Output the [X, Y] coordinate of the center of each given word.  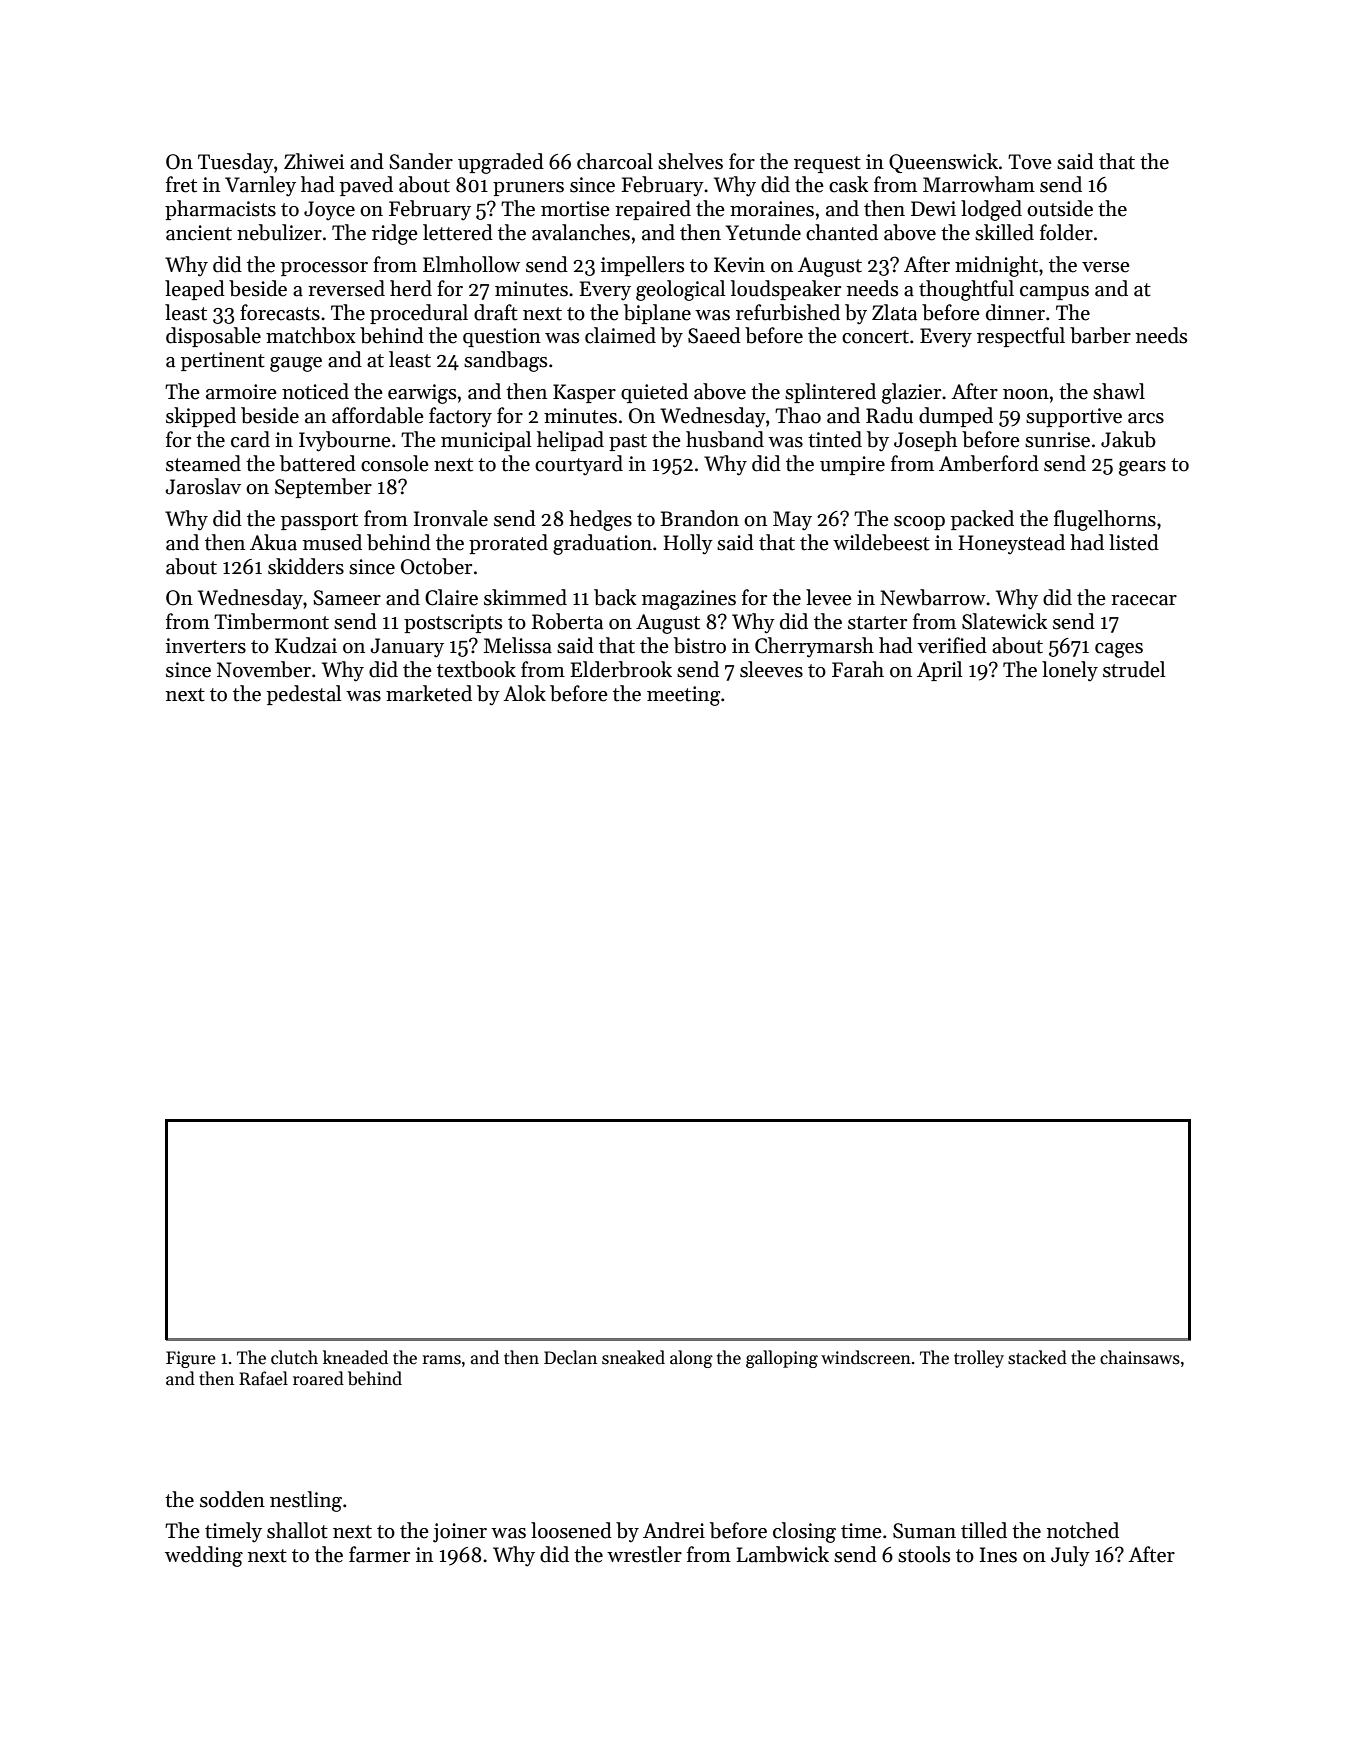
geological [680, 290]
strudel [1134, 669]
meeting [683, 696]
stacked [1037, 1357]
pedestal [304, 695]
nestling [306, 1501]
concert [875, 337]
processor [324, 269]
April [939, 671]
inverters [206, 646]
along [691, 1359]
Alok [524, 693]
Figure [191, 1359]
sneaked [633, 1357]
